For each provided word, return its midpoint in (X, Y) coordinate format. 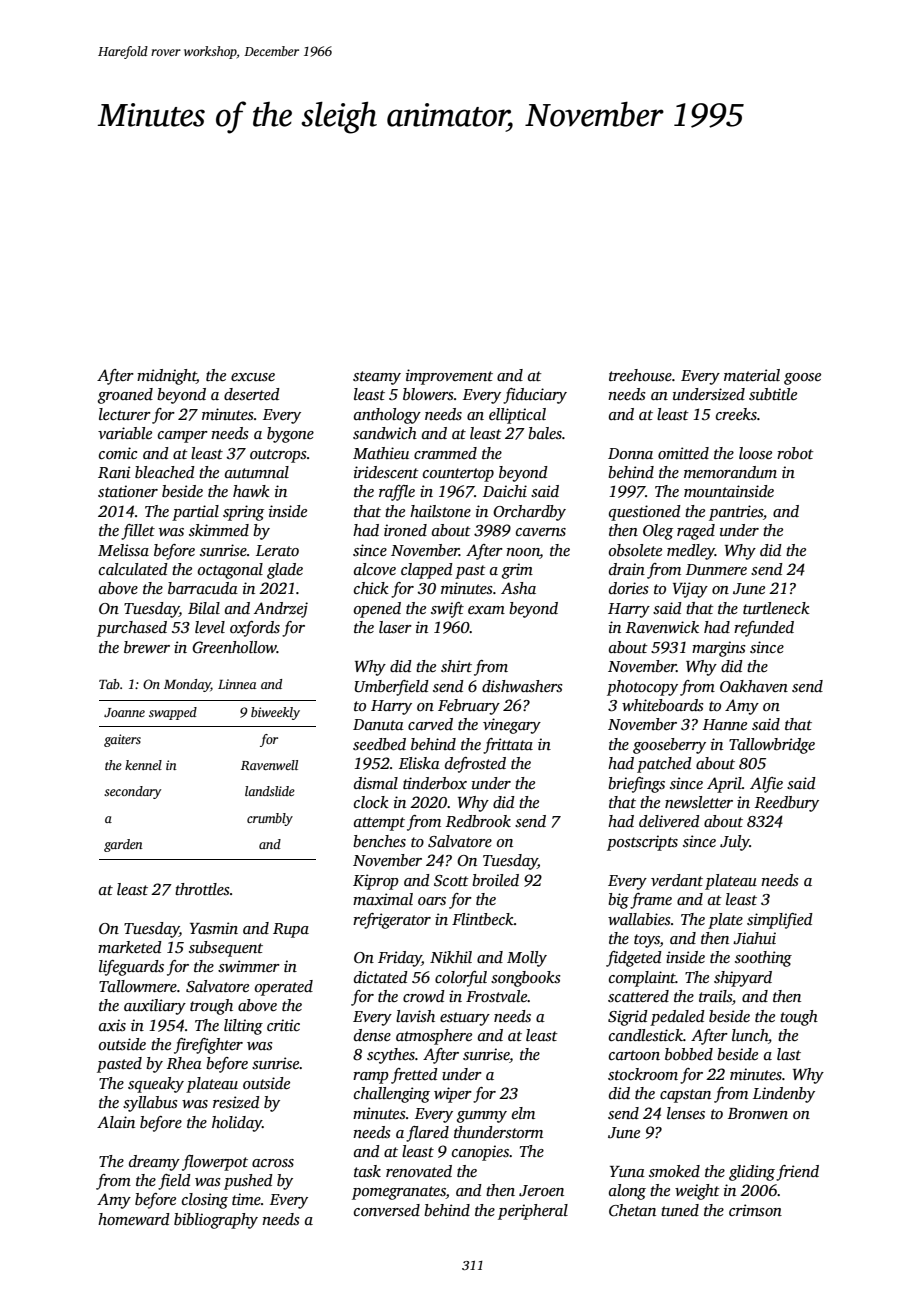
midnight (167, 377)
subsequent (226, 949)
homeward (134, 1219)
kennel (143, 765)
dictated (381, 977)
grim (517, 571)
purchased (132, 629)
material (752, 375)
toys (647, 941)
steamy (377, 378)
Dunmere (716, 569)
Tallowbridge (772, 746)
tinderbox (435, 783)
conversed (387, 1210)
